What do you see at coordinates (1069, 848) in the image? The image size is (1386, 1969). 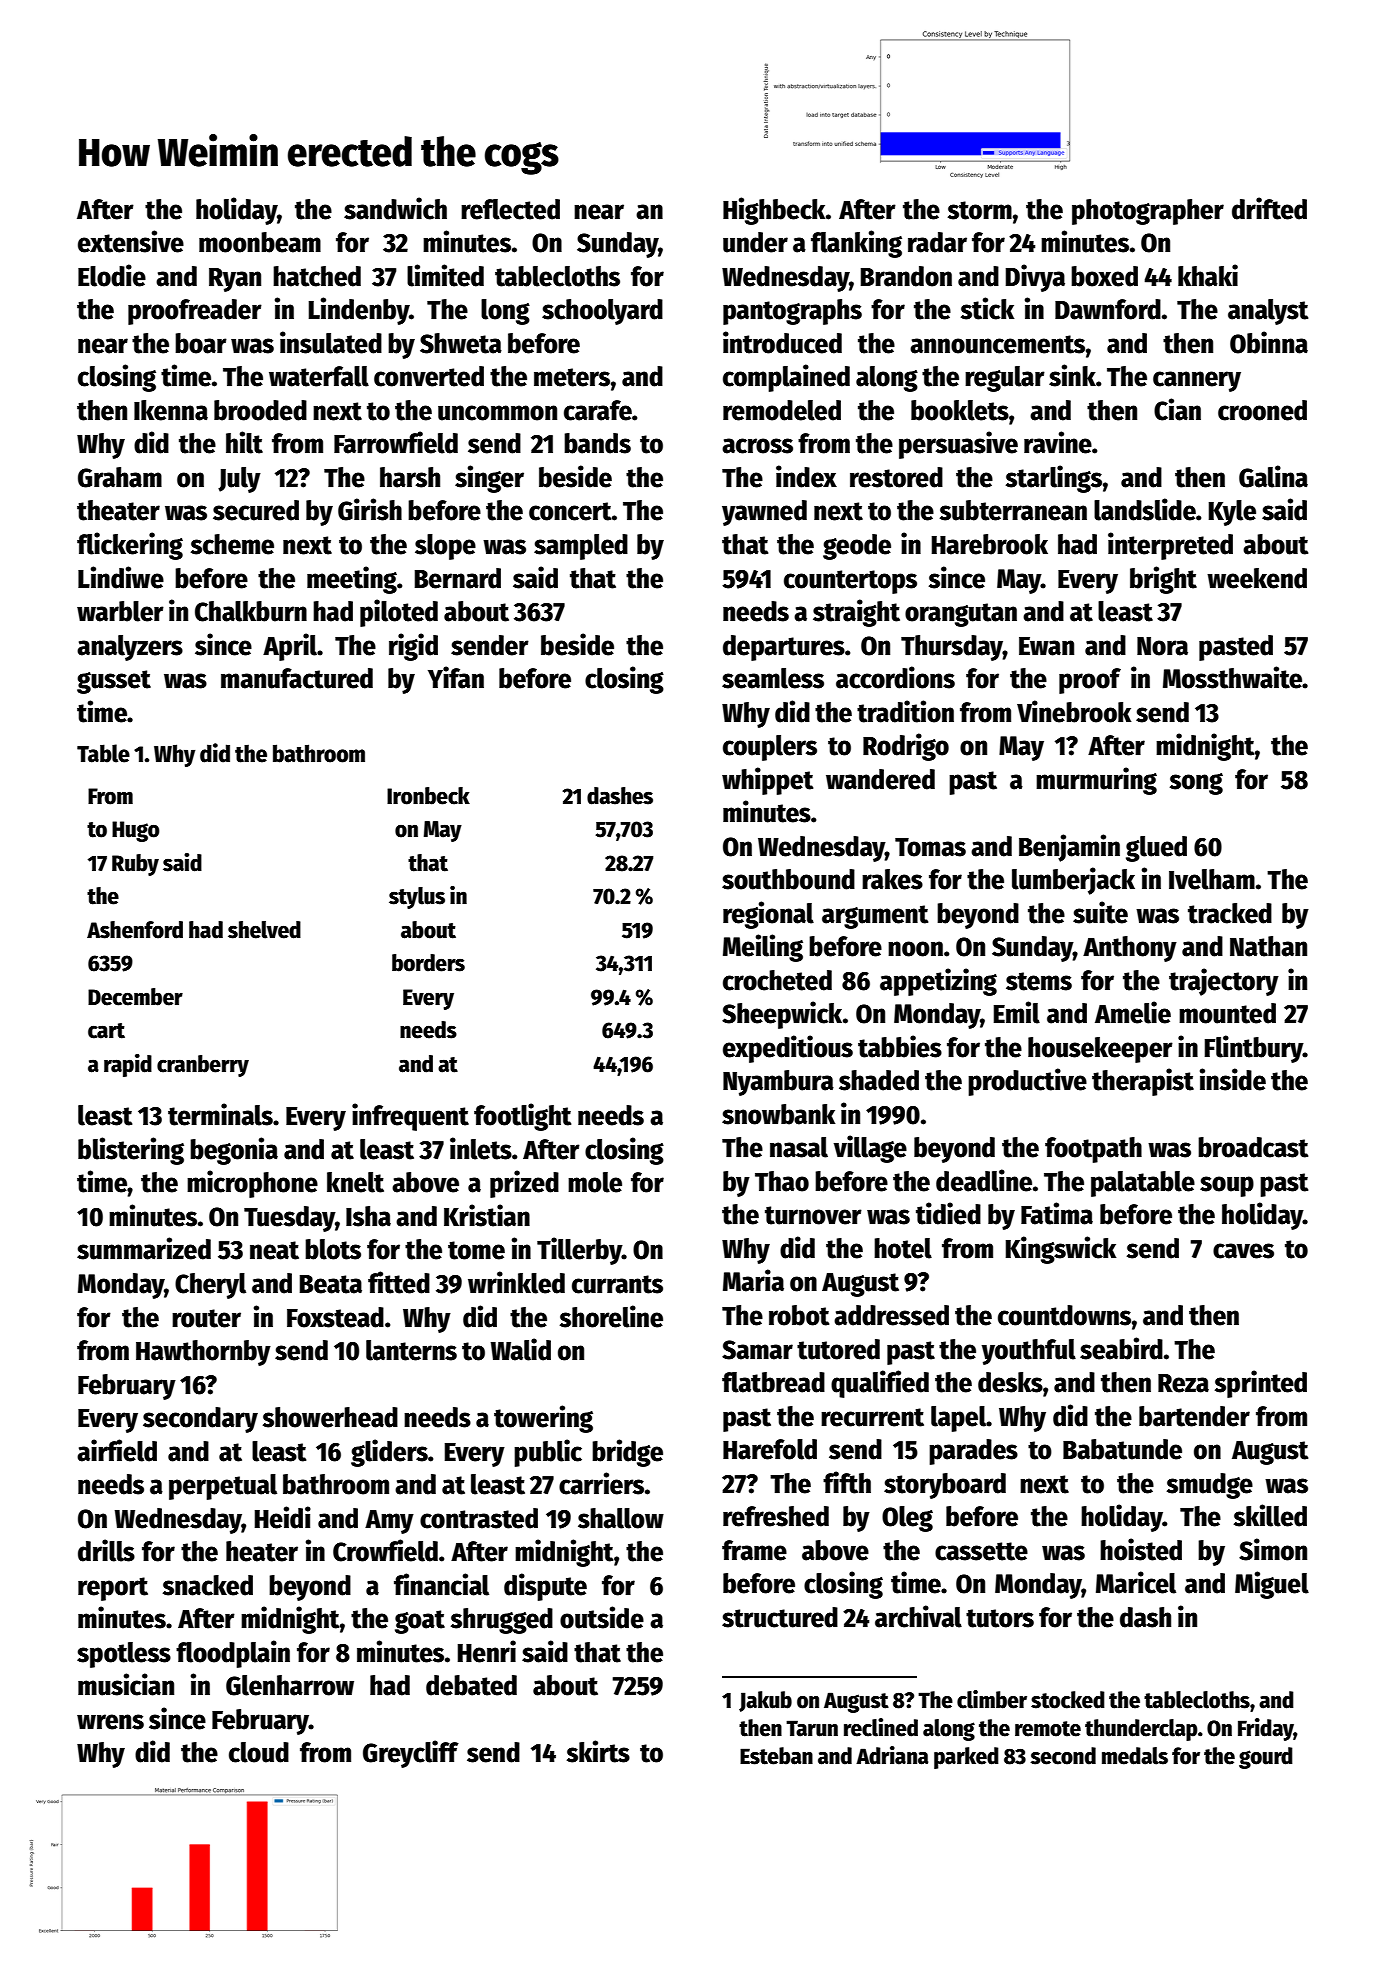 I see `Benjamin` at bounding box center [1069, 848].
